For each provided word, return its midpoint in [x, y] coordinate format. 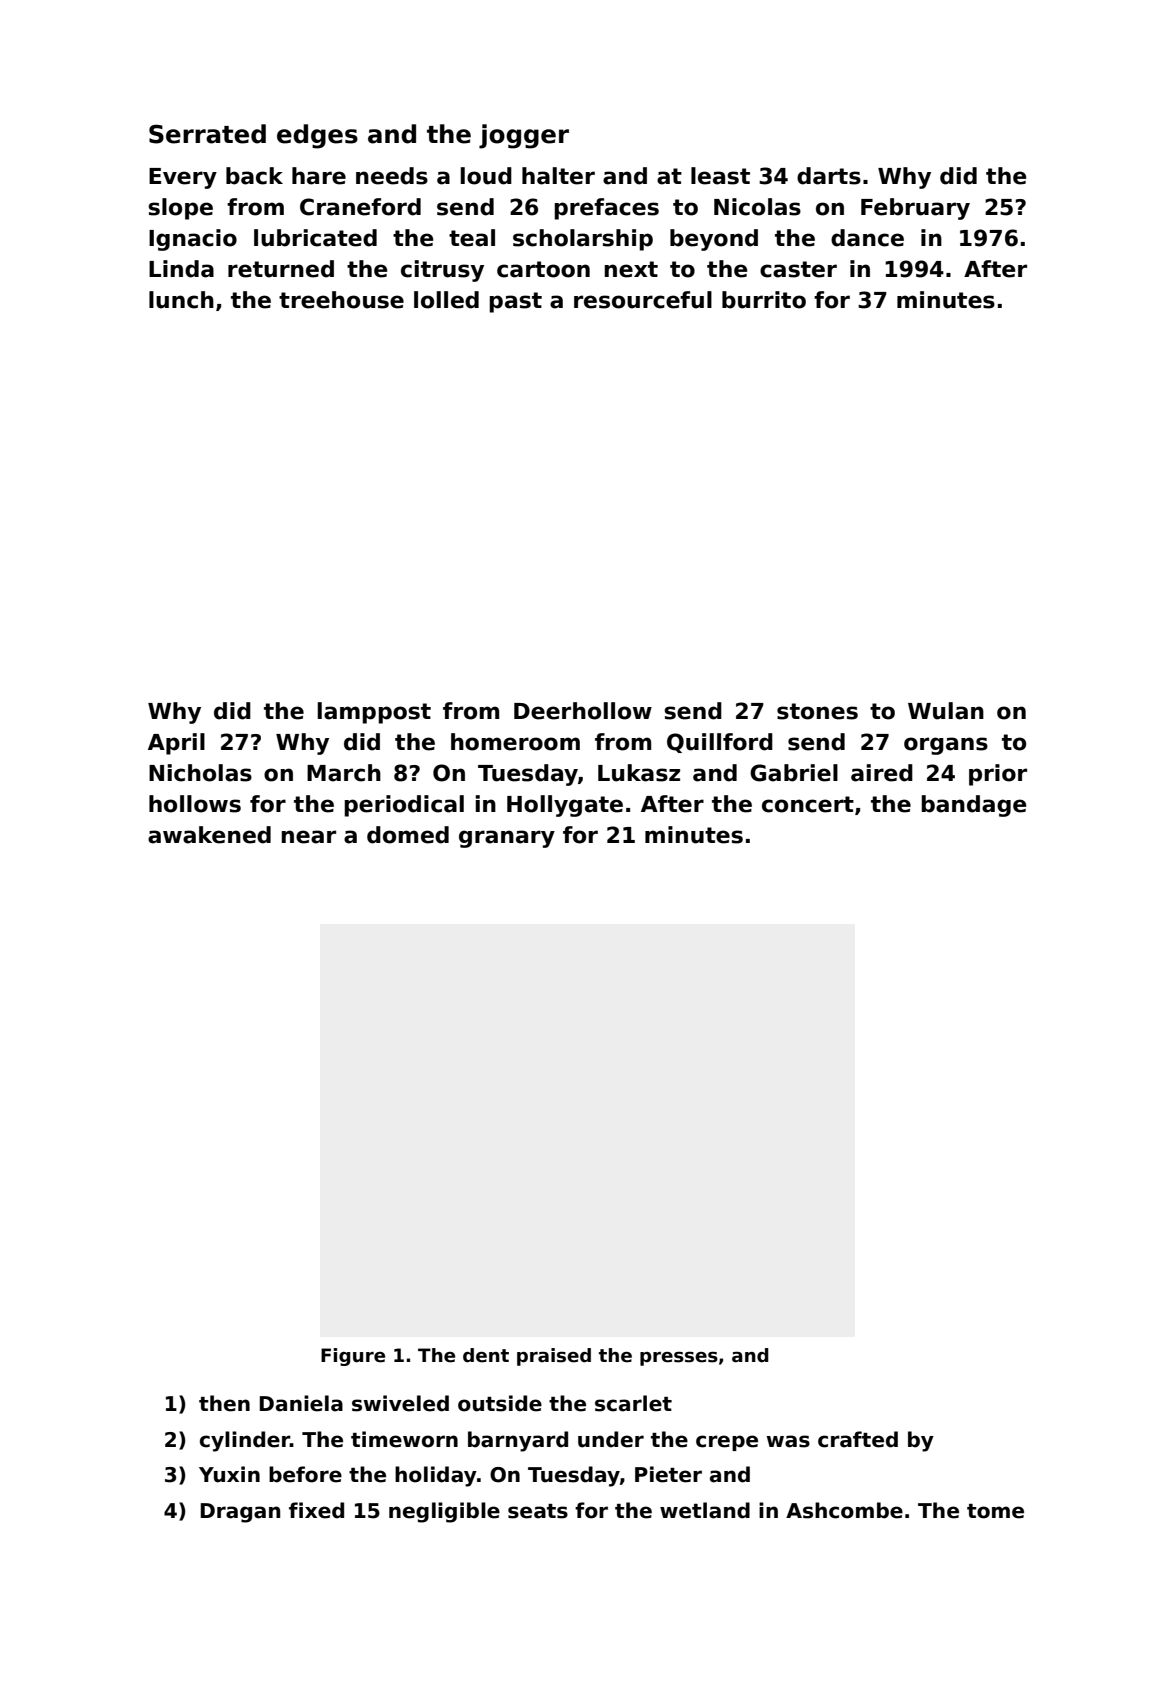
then [224, 1403]
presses [679, 1358]
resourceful [643, 300]
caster [798, 269]
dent [486, 1355]
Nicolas [757, 207]
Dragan [240, 1513]
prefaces [606, 209]
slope [180, 209]
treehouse [341, 300]
